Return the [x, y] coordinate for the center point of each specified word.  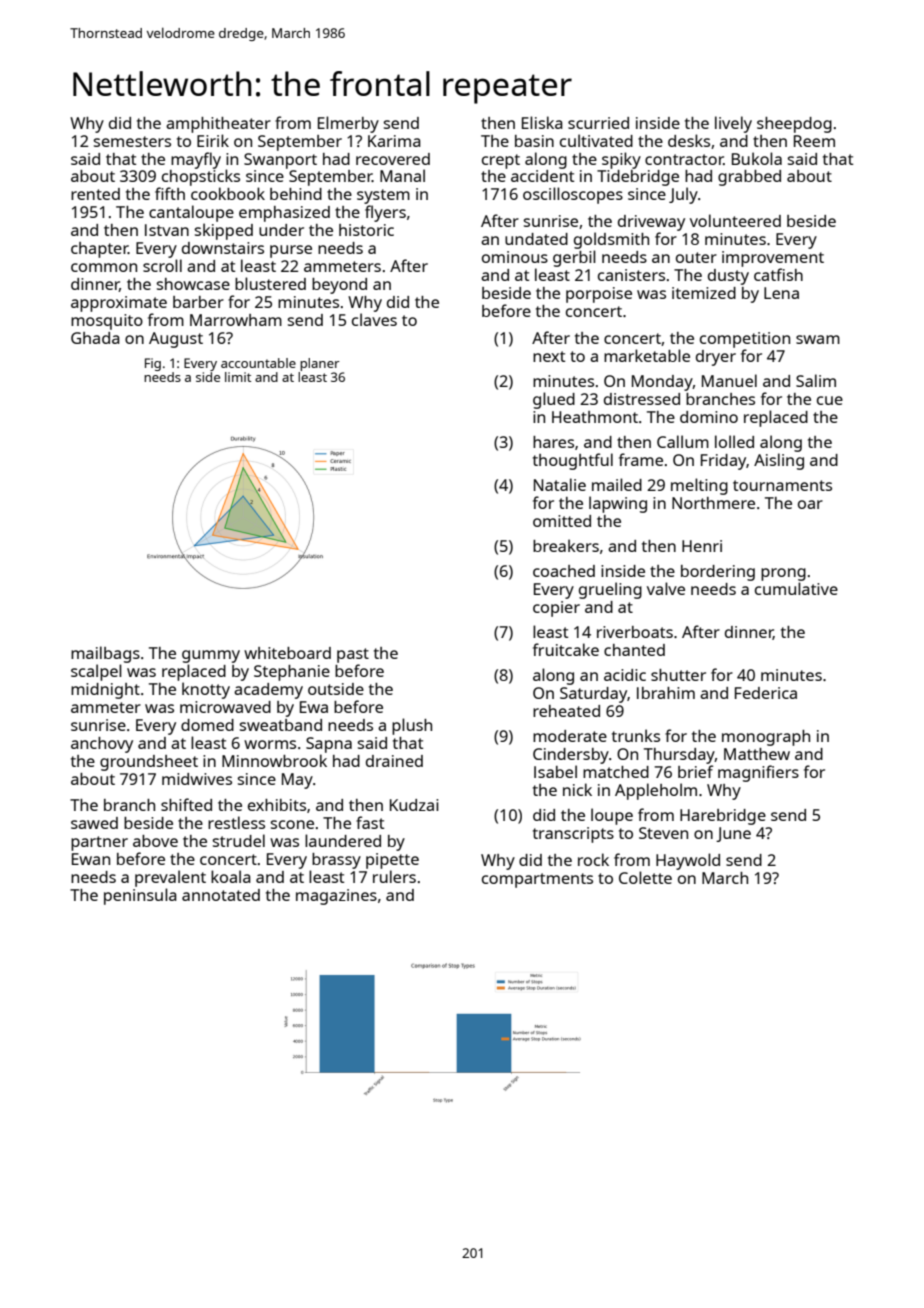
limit [238, 377]
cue [830, 400]
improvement [773, 259]
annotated [221, 895]
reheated [566, 711]
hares [553, 442]
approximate [119, 304]
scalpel [96, 672]
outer [696, 257]
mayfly [196, 160]
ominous [515, 257]
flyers [385, 213]
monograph [766, 738]
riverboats [635, 632]
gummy [211, 656]
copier [556, 609]
